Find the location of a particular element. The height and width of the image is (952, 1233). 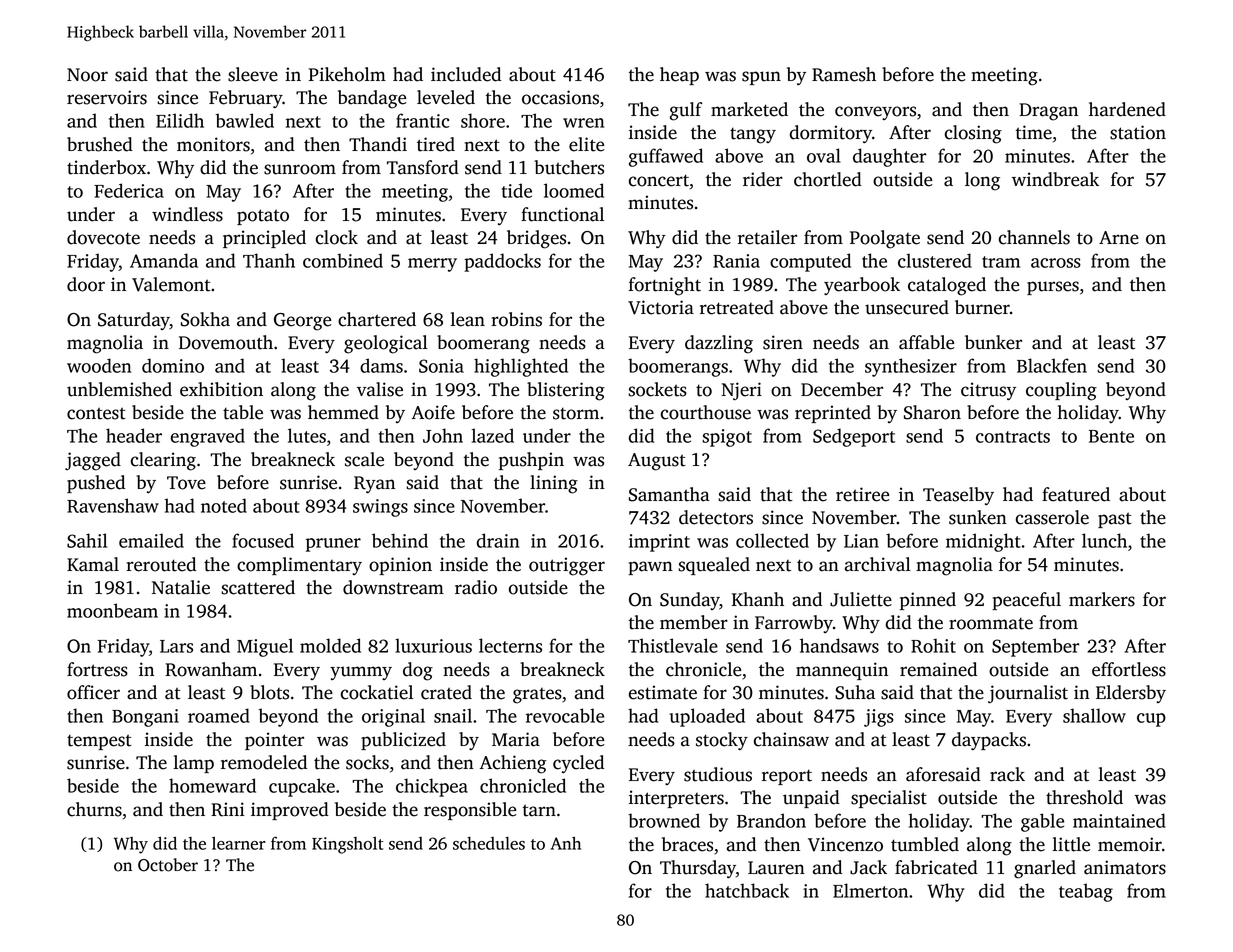

August is located at coordinates (657, 462).
